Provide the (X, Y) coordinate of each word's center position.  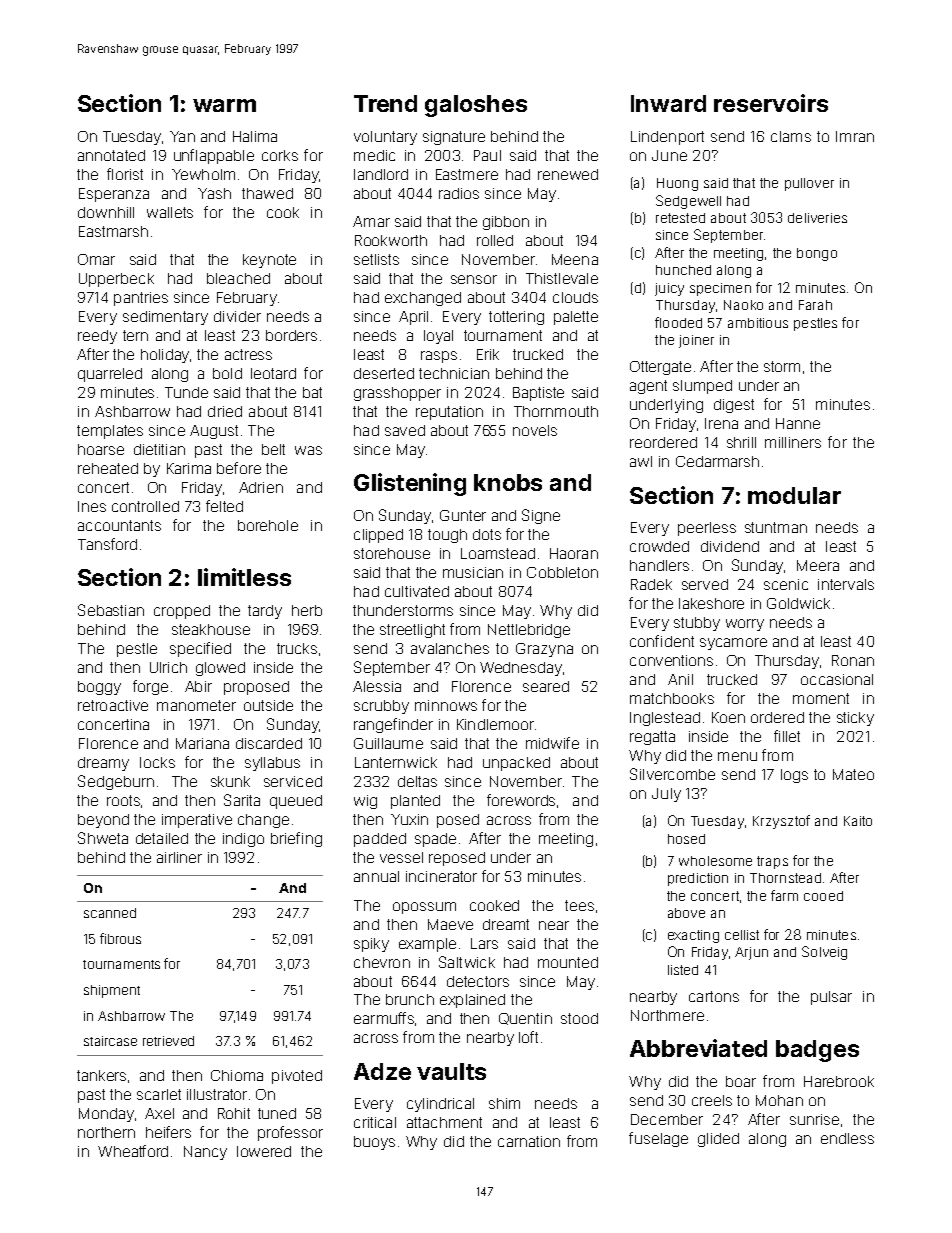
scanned (110, 913)
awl (641, 461)
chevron (382, 962)
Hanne (798, 423)
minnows (446, 705)
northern (106, 1132)
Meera (818, 565)
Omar (96, 259)
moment (821, 698)
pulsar (831, 998)
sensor (474, 279)
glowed (220, 669)
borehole (268, 525)
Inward (668, 103)
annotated (111, 155)
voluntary (385, 138)
